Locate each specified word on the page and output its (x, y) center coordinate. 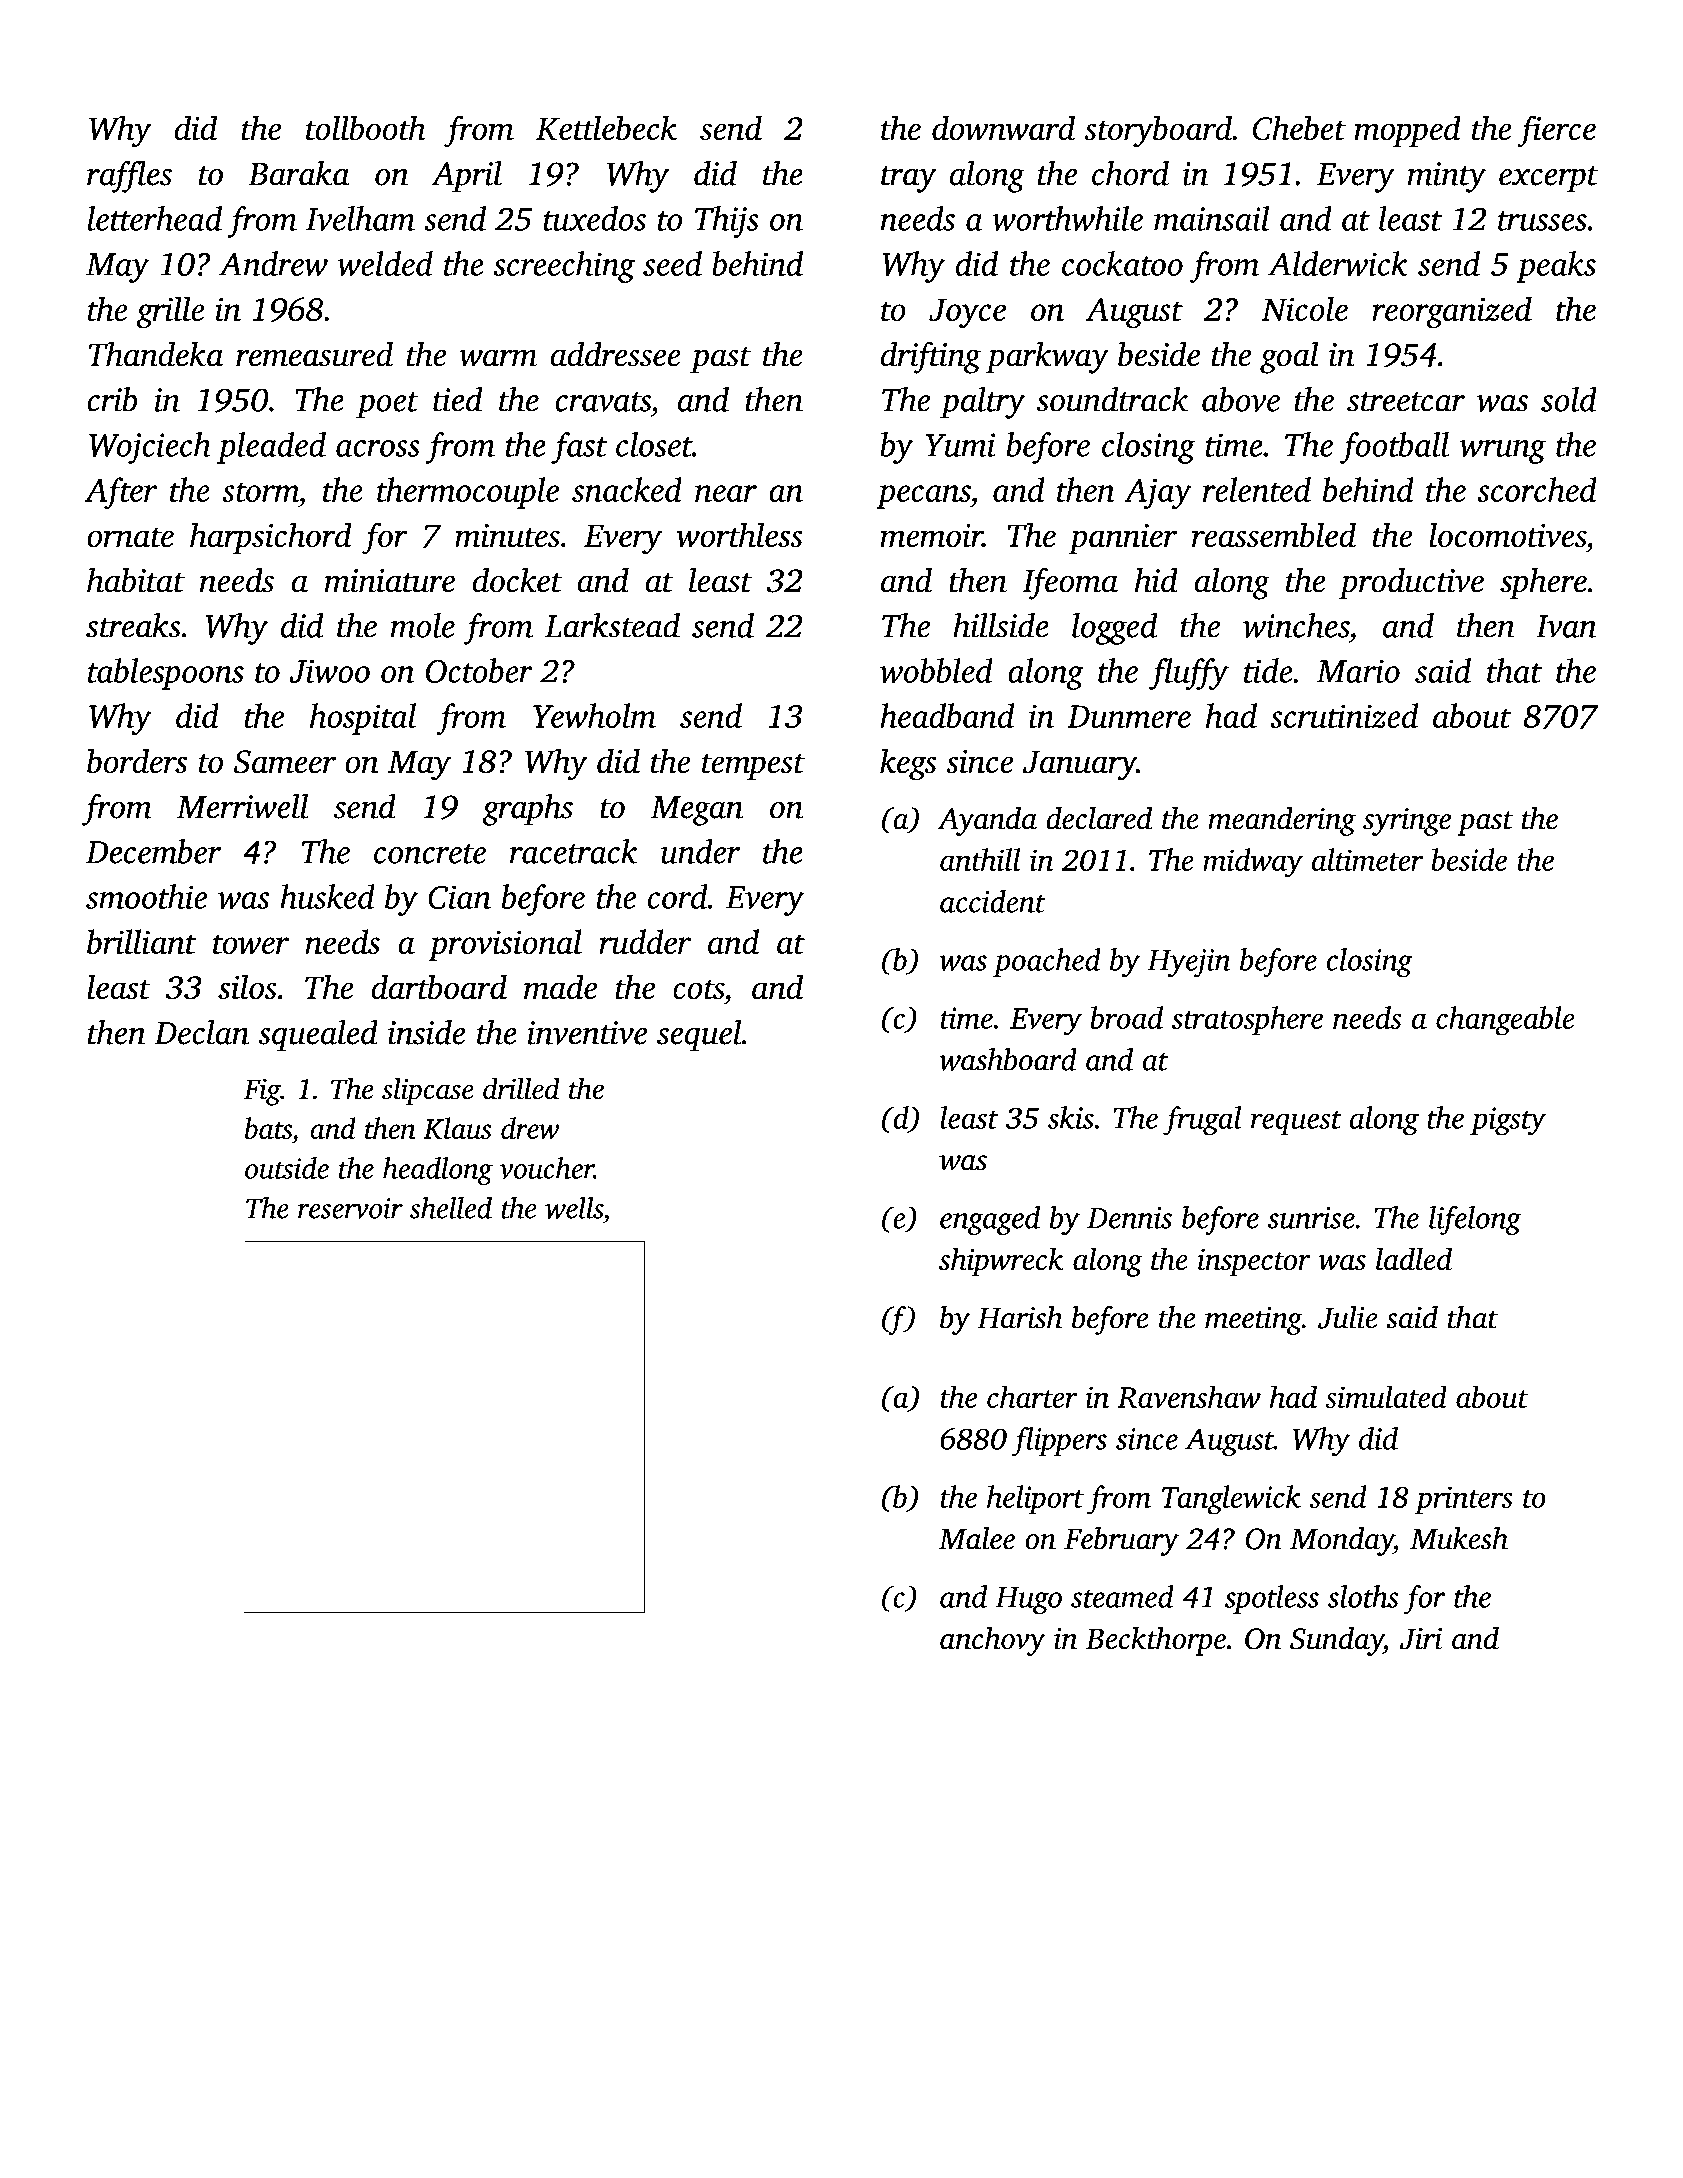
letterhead (155, 218)
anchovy (992, 1641)
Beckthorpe (1156, 1641)
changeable (1505, 1021)
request (1296, 1123)
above (1241, 399)
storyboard (1158, 131)
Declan (201, 1032)
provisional (505, 945)
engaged (990, 1220)
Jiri (1421, 1639)
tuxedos (594, 218)
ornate (130, 538)
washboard (1008, 1059)
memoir (931, 536)
